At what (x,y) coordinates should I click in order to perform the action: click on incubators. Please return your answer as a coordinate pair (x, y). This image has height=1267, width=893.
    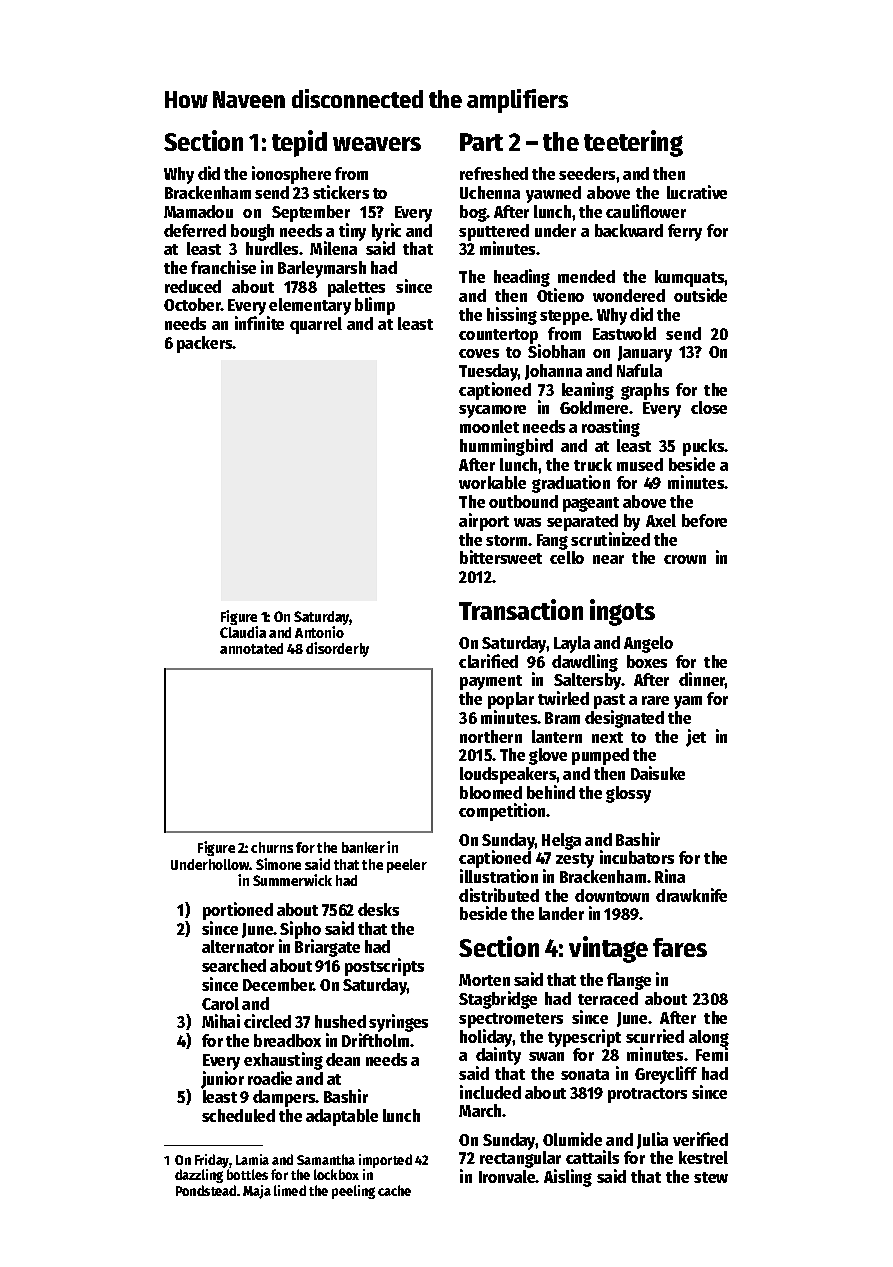
    Looking at the image, I should click on (637, 857).
